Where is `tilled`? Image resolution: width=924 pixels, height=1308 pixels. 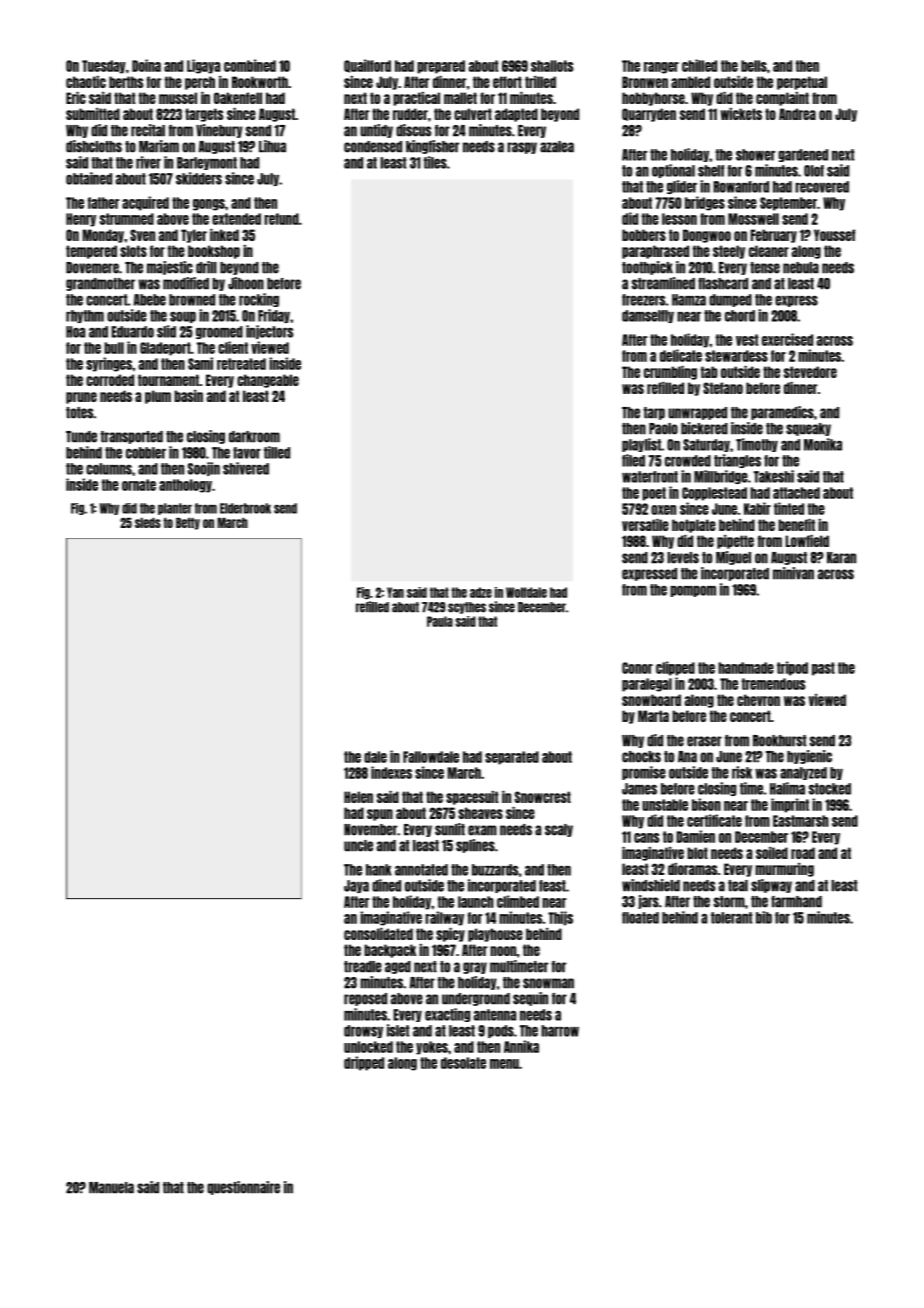 tilled is located at coordinates (277, 452).
